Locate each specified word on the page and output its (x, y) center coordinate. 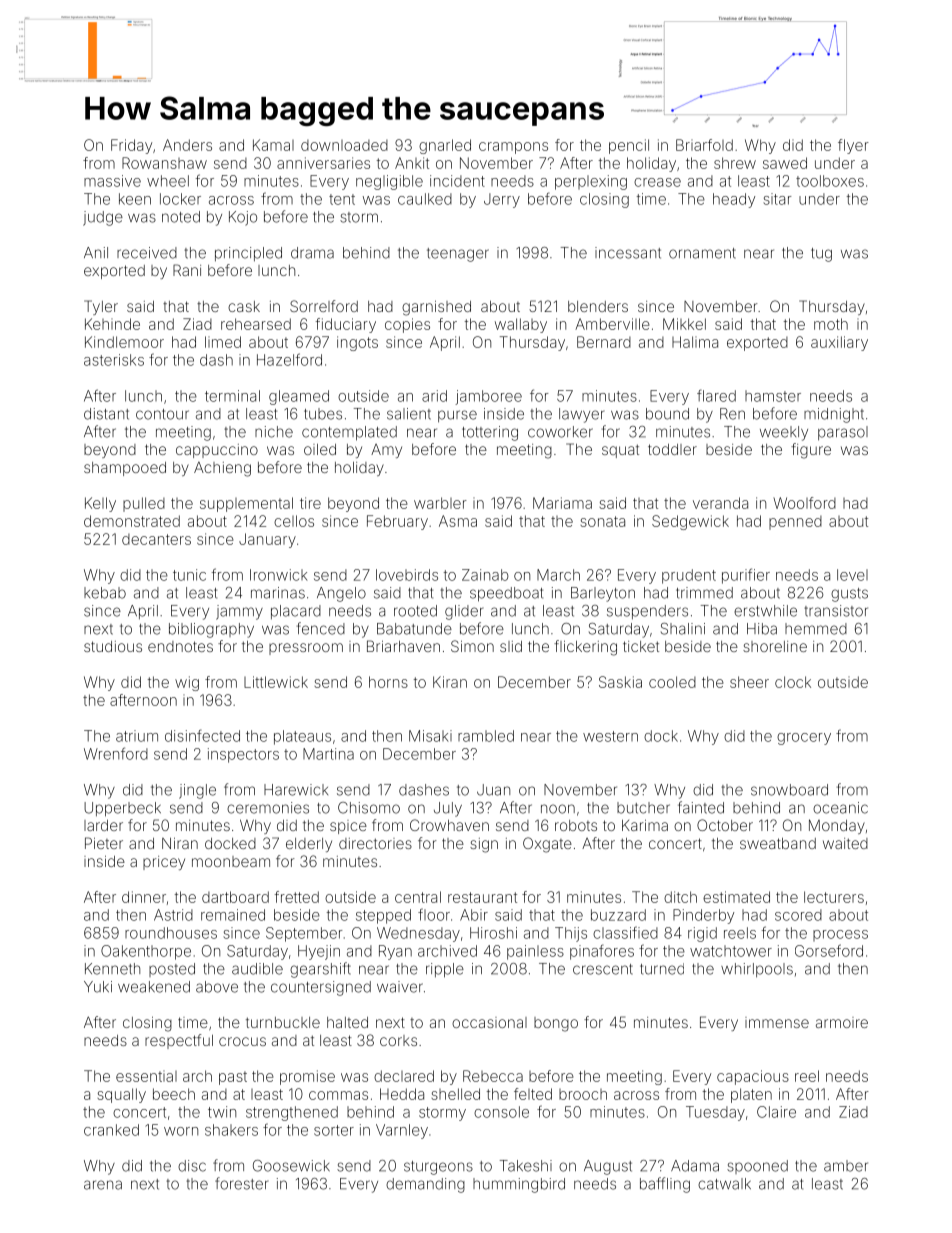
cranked (111, 1130)
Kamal (273, 145)
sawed (785, 163)
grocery (804, 739)
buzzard (618, 915)
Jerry (502, 200)
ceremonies (268, 808)
